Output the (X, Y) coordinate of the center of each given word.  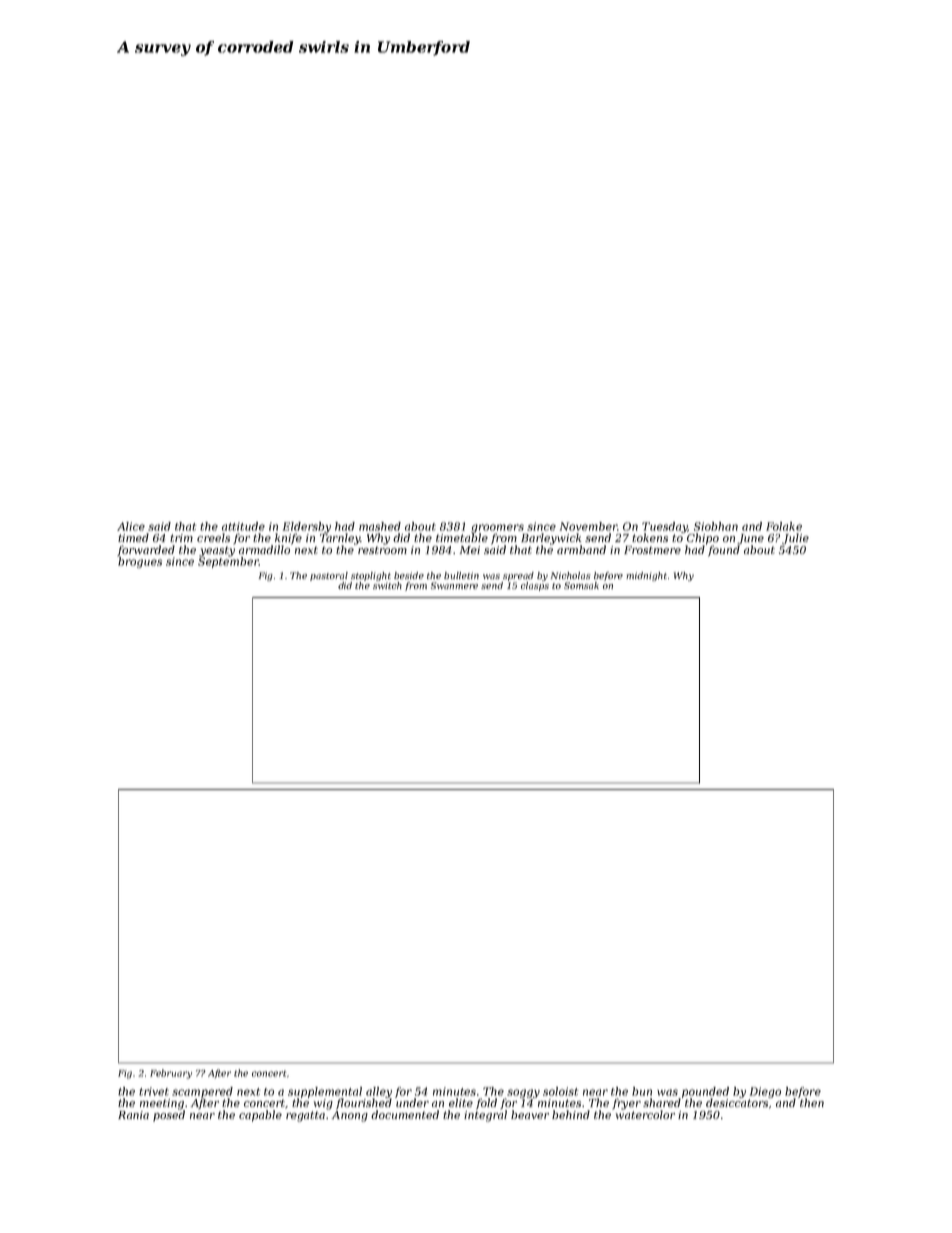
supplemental (325, 1092)
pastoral (329, 576)
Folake (784, 526)
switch (387, 585)
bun (642, 1091)
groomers (497, 528)
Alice (131, 526)
